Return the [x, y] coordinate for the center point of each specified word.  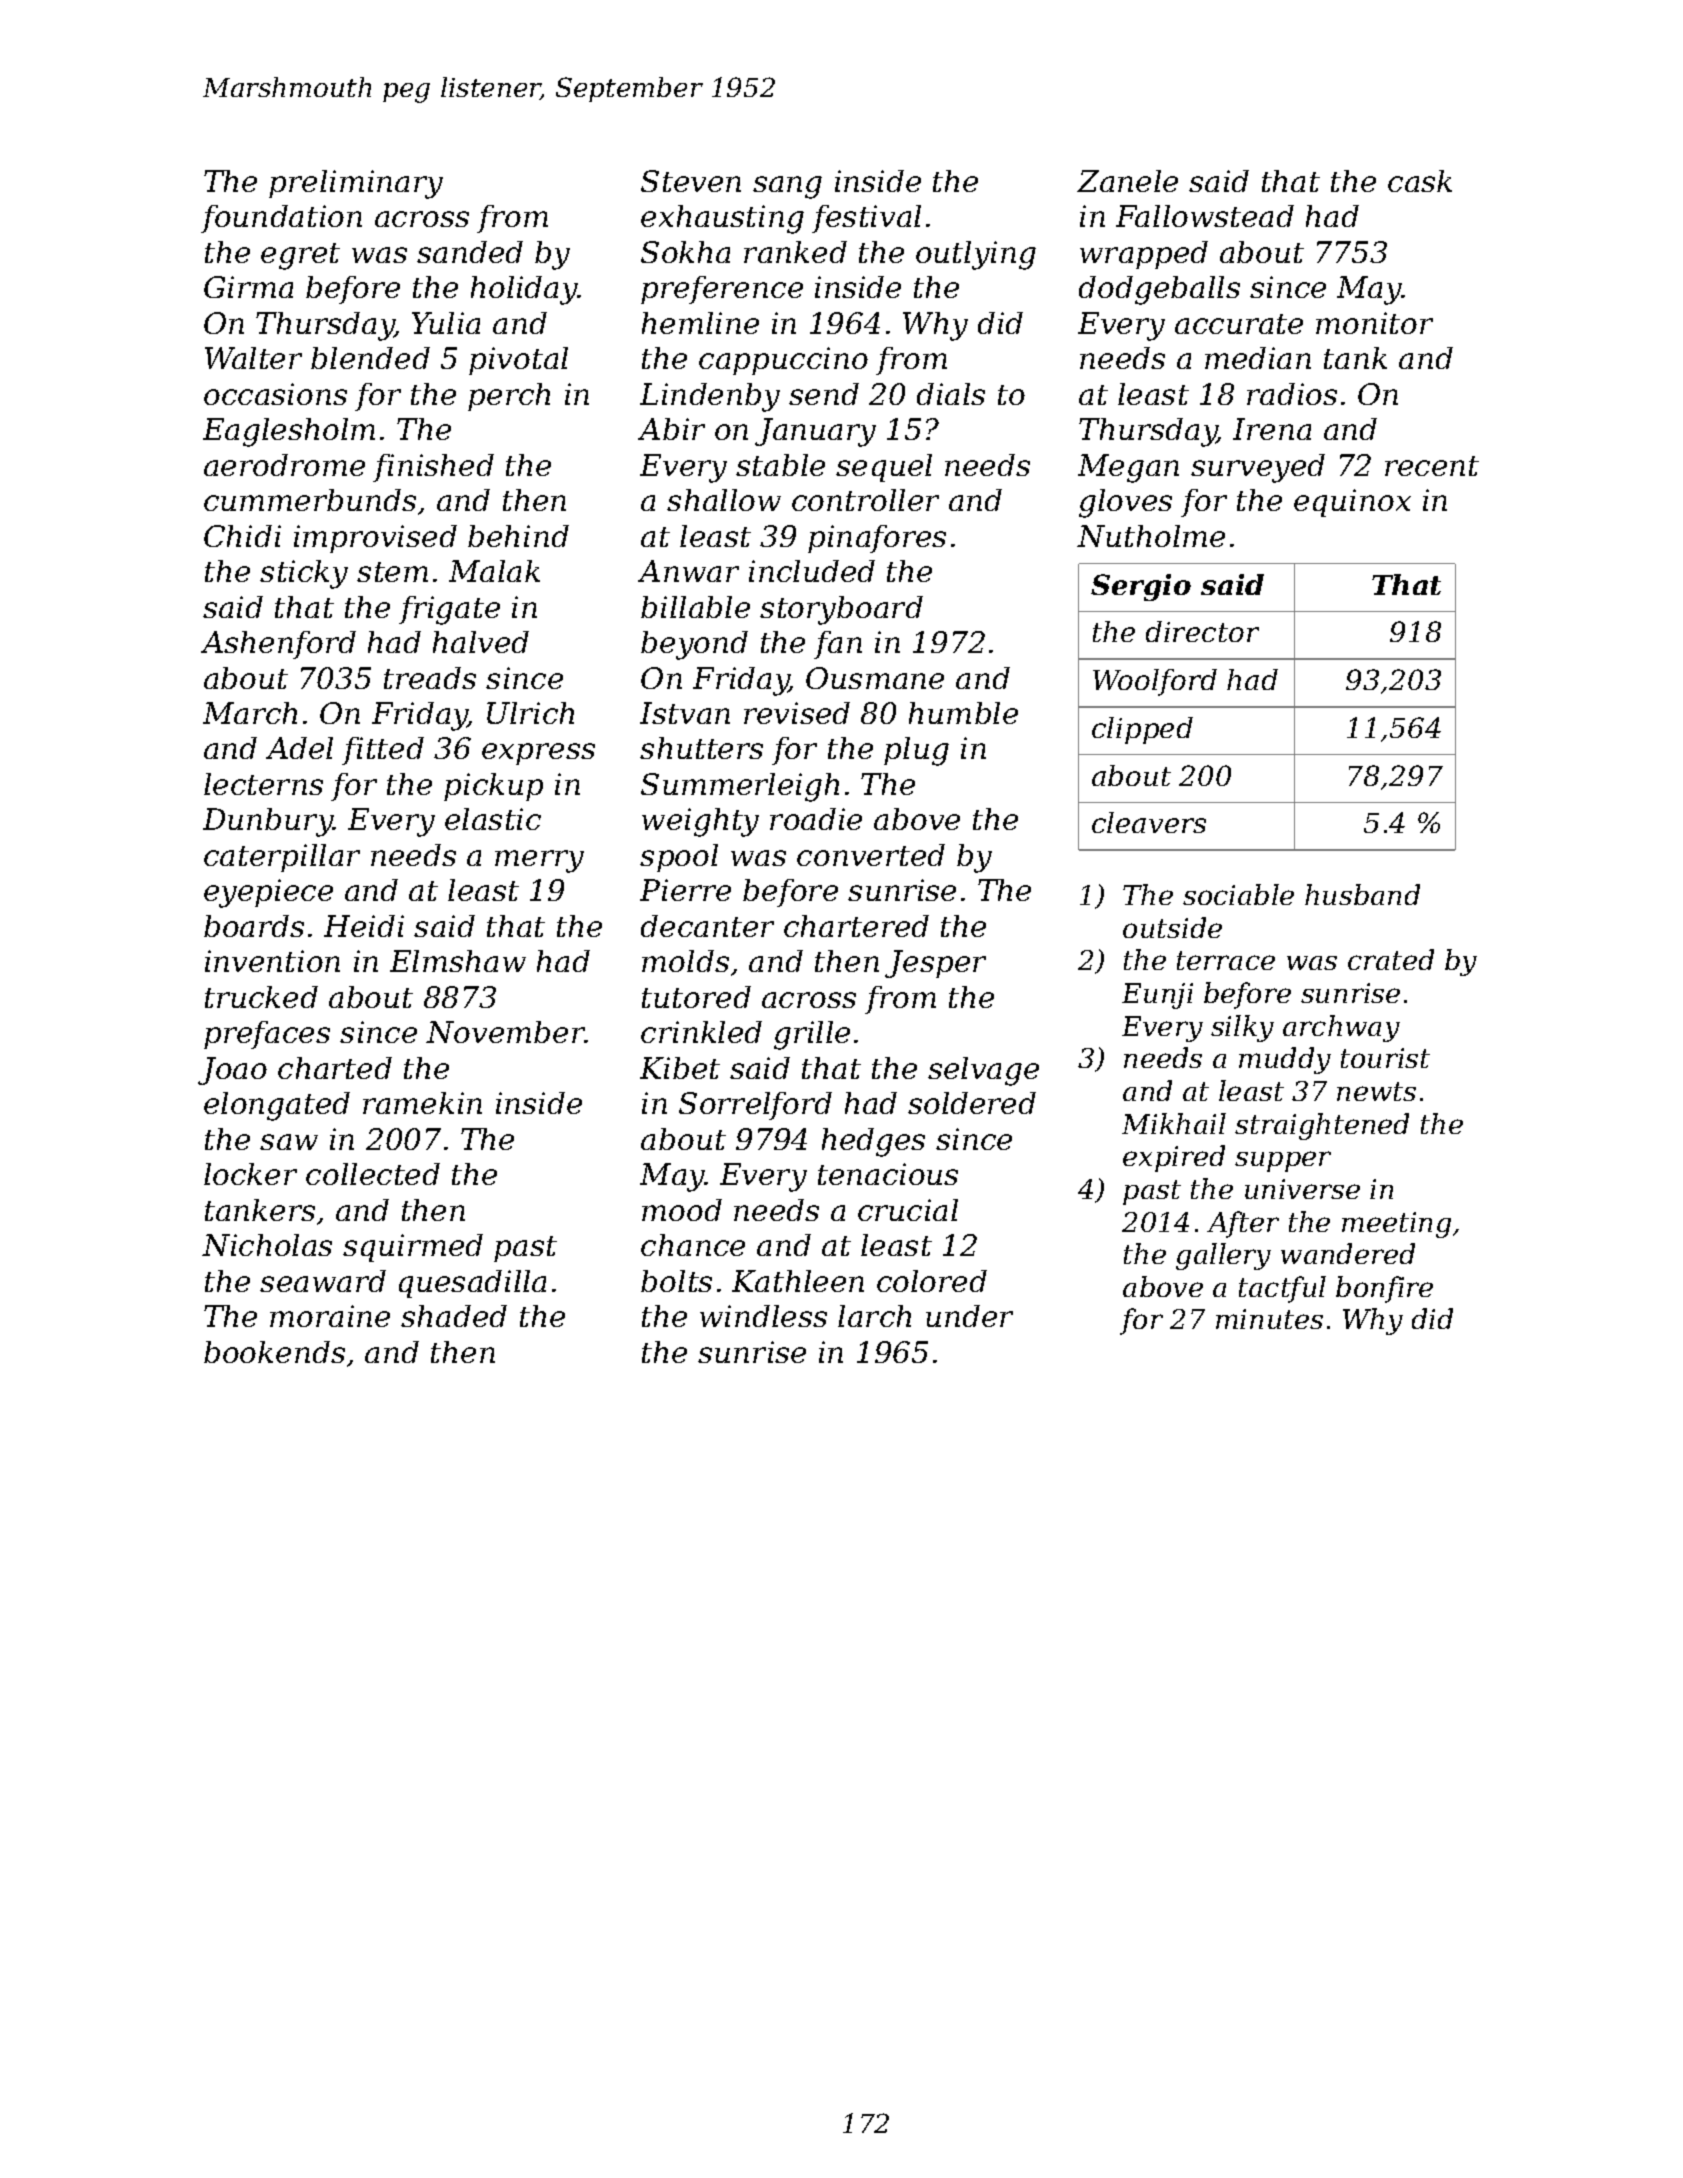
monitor [1374, 323]
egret [300, 256]
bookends [274, 1352]
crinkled [701, 1032]
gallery [1223, 1256]
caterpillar [282, 858]
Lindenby [710, 397]
